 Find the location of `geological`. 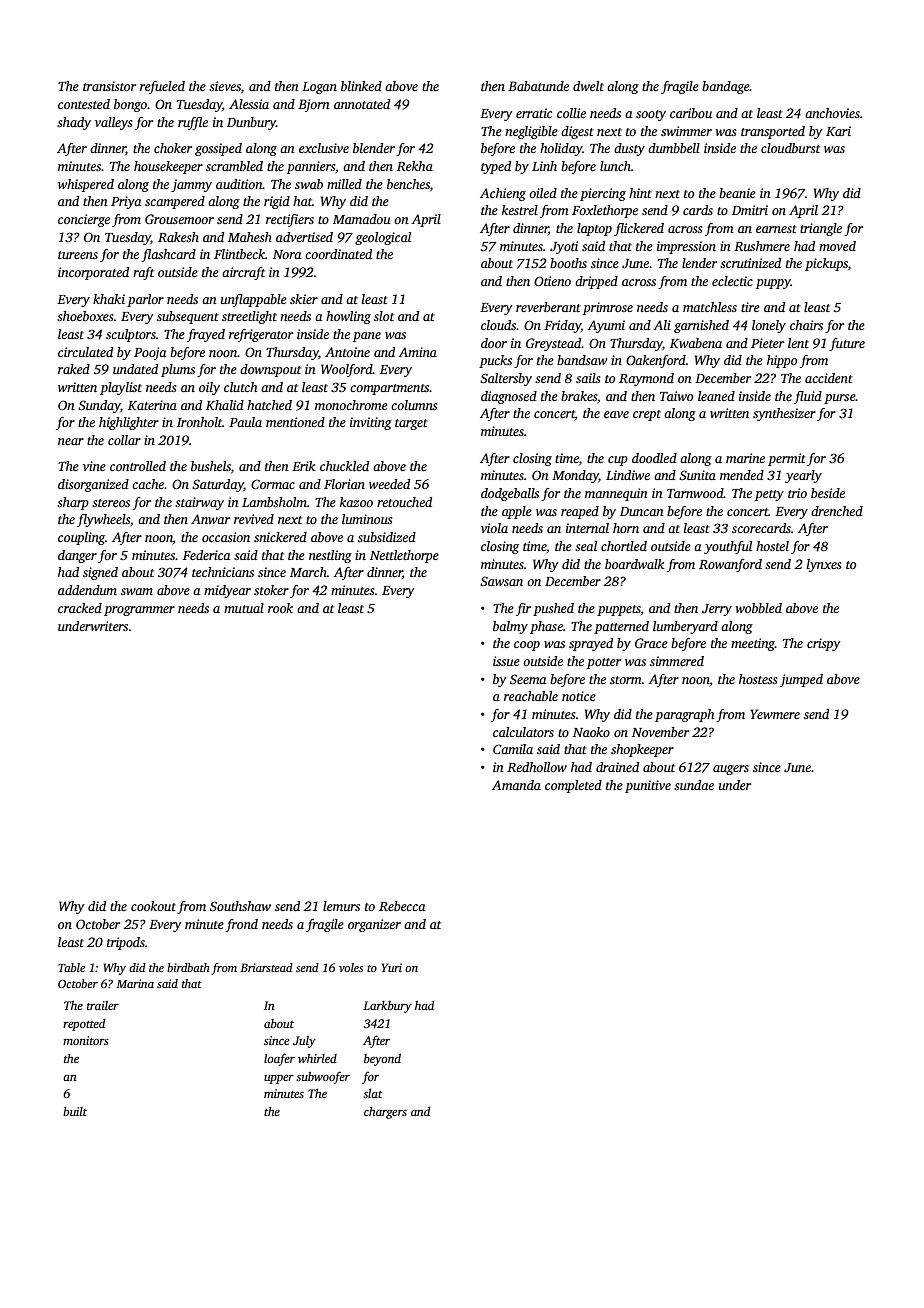

geological is located at coordinates (383, 238).
